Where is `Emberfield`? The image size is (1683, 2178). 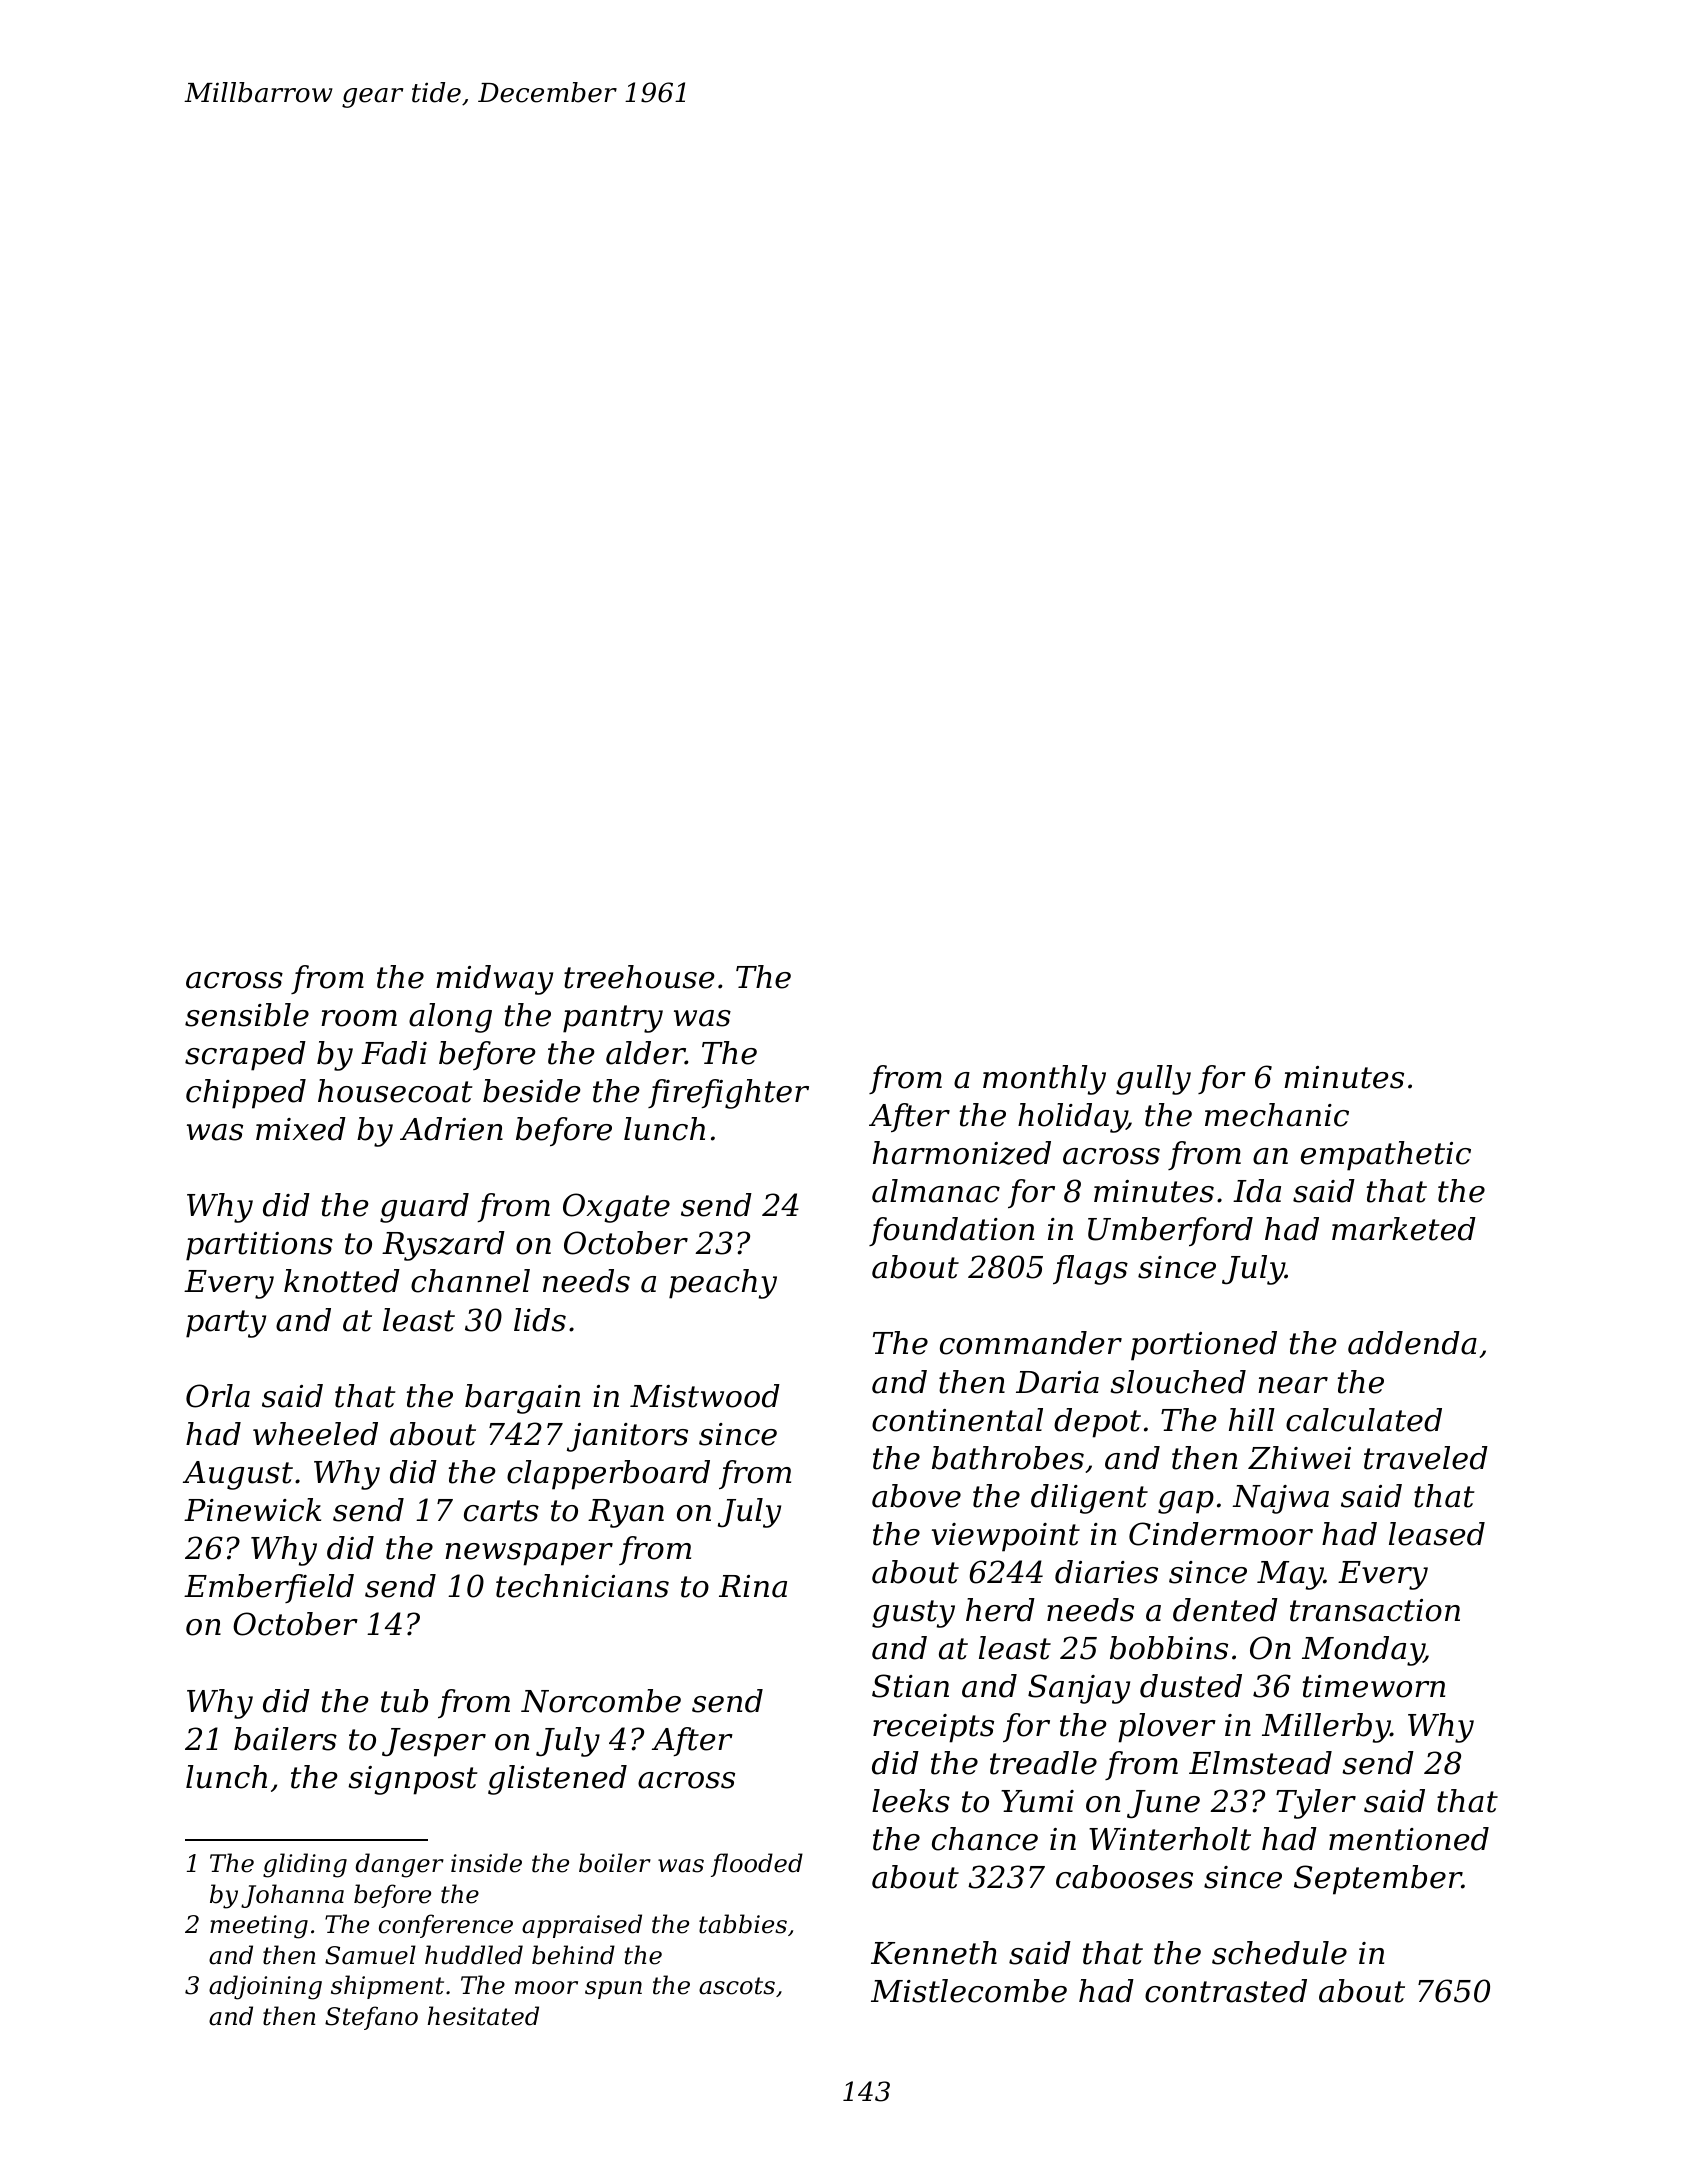 Emberfield is located at coordinates (269, 1588).
